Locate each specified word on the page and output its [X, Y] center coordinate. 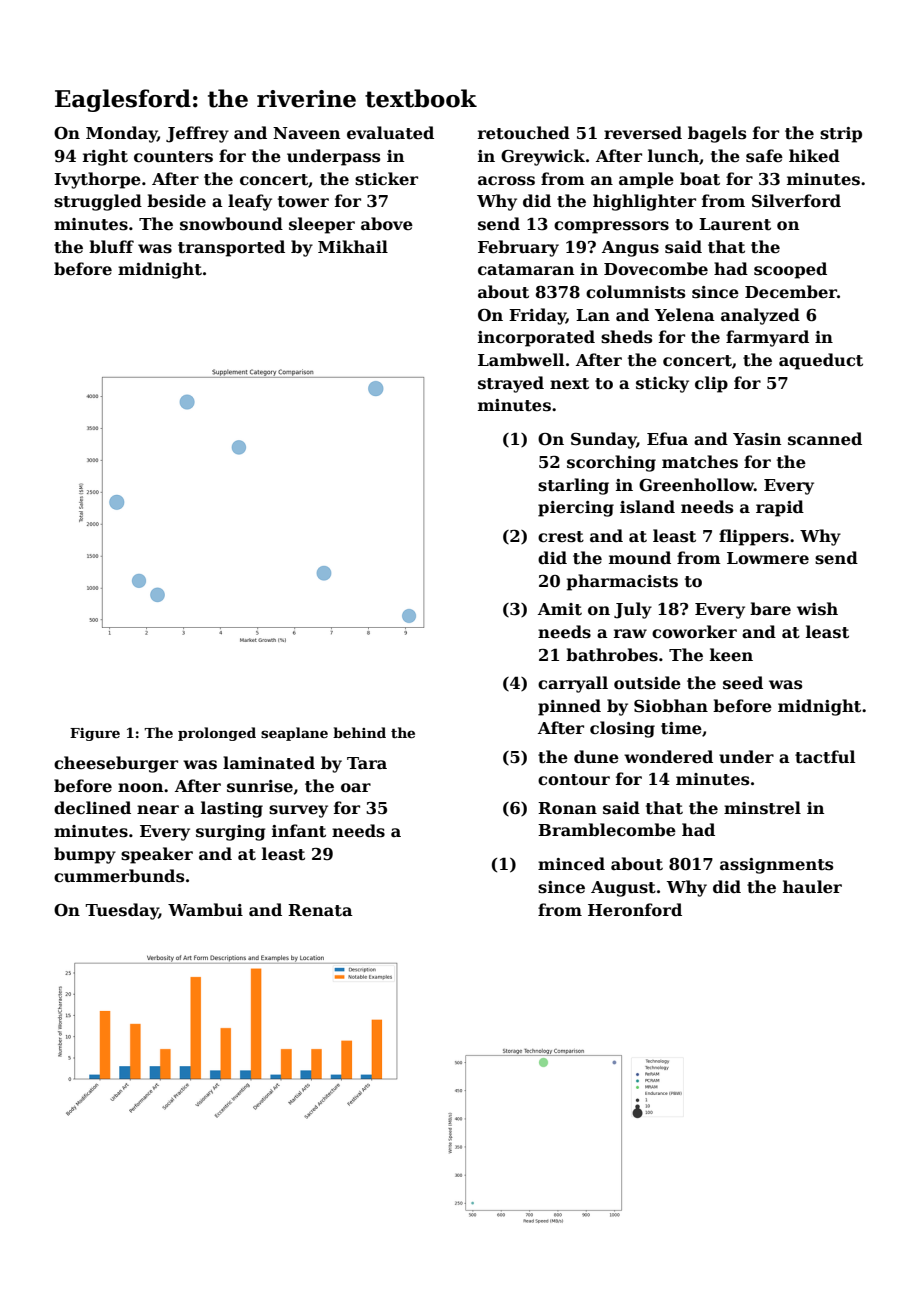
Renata [320, 910]
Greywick [543, 157]
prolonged [217, 734]
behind [359, 732]
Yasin [757, 439]
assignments [776, 866]
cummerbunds [119, 876]
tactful [825, 757]
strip [841, 135]
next [569, 384]
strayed [511, 384]
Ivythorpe [97, 180]
